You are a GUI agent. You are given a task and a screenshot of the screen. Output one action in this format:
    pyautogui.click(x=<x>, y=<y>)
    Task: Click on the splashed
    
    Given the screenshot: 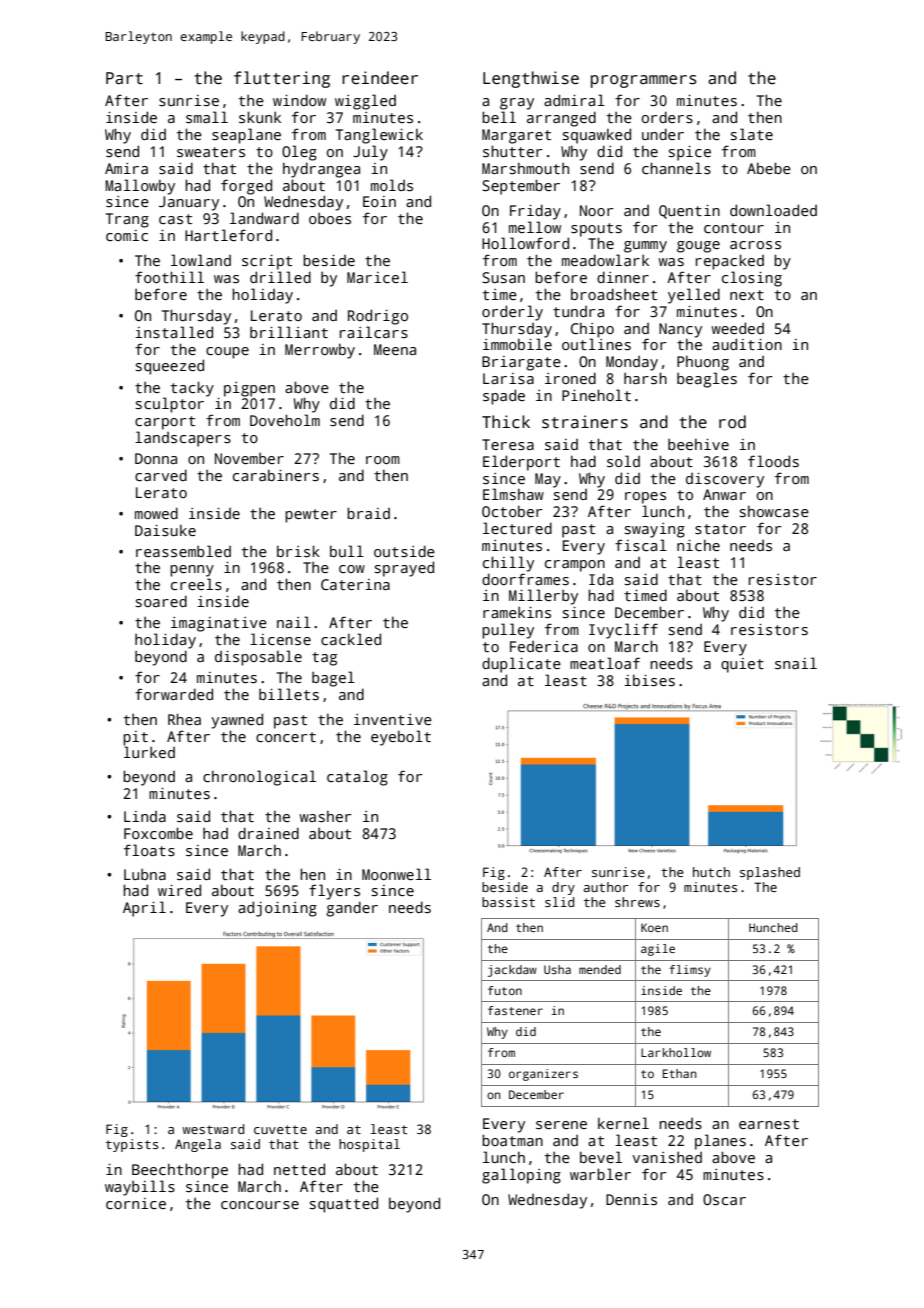 What is the action you would take?
    pyautogui.click(x=770, y=873)
